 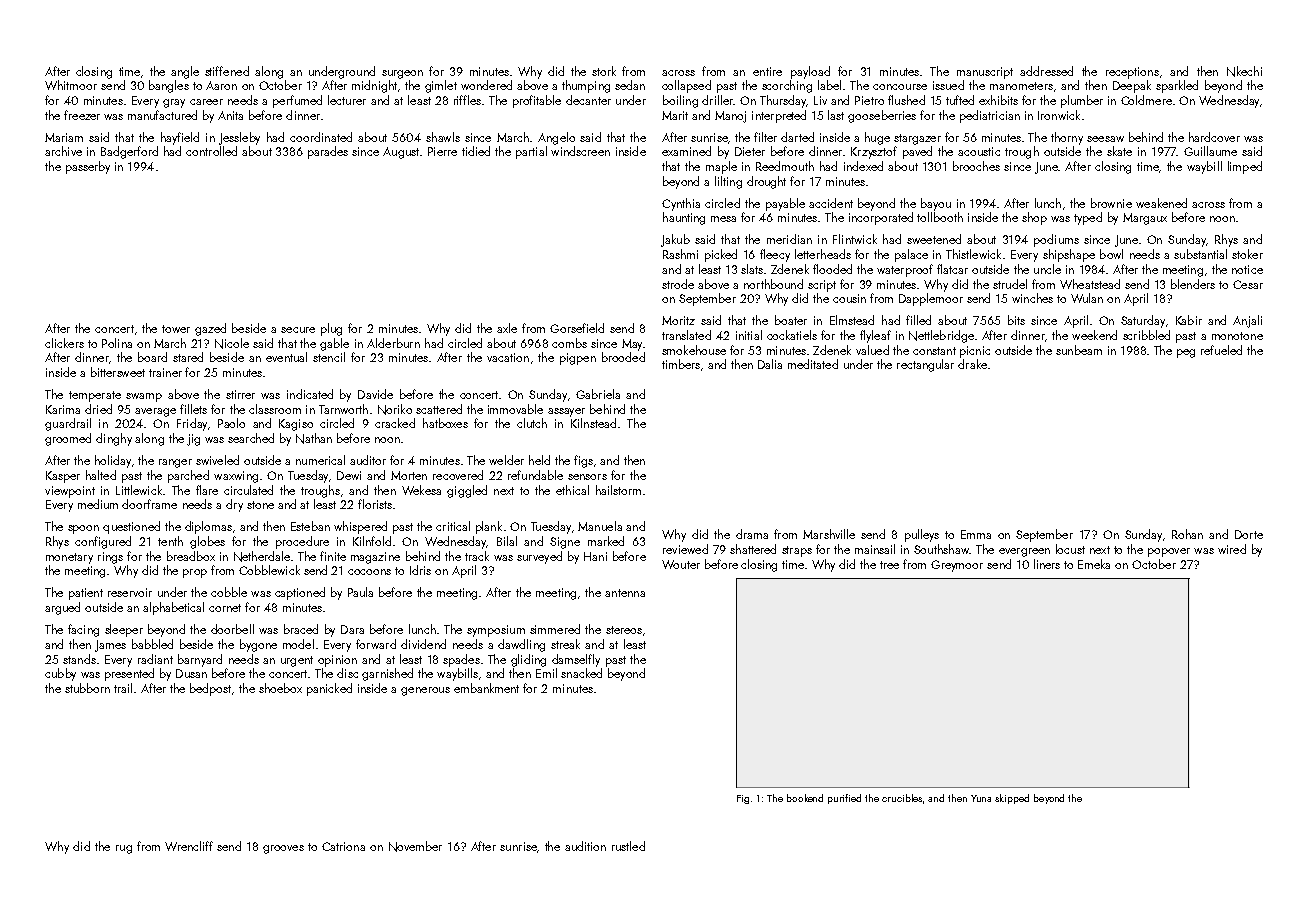 I want to click on bedpost, so click(x=210, y=689).
